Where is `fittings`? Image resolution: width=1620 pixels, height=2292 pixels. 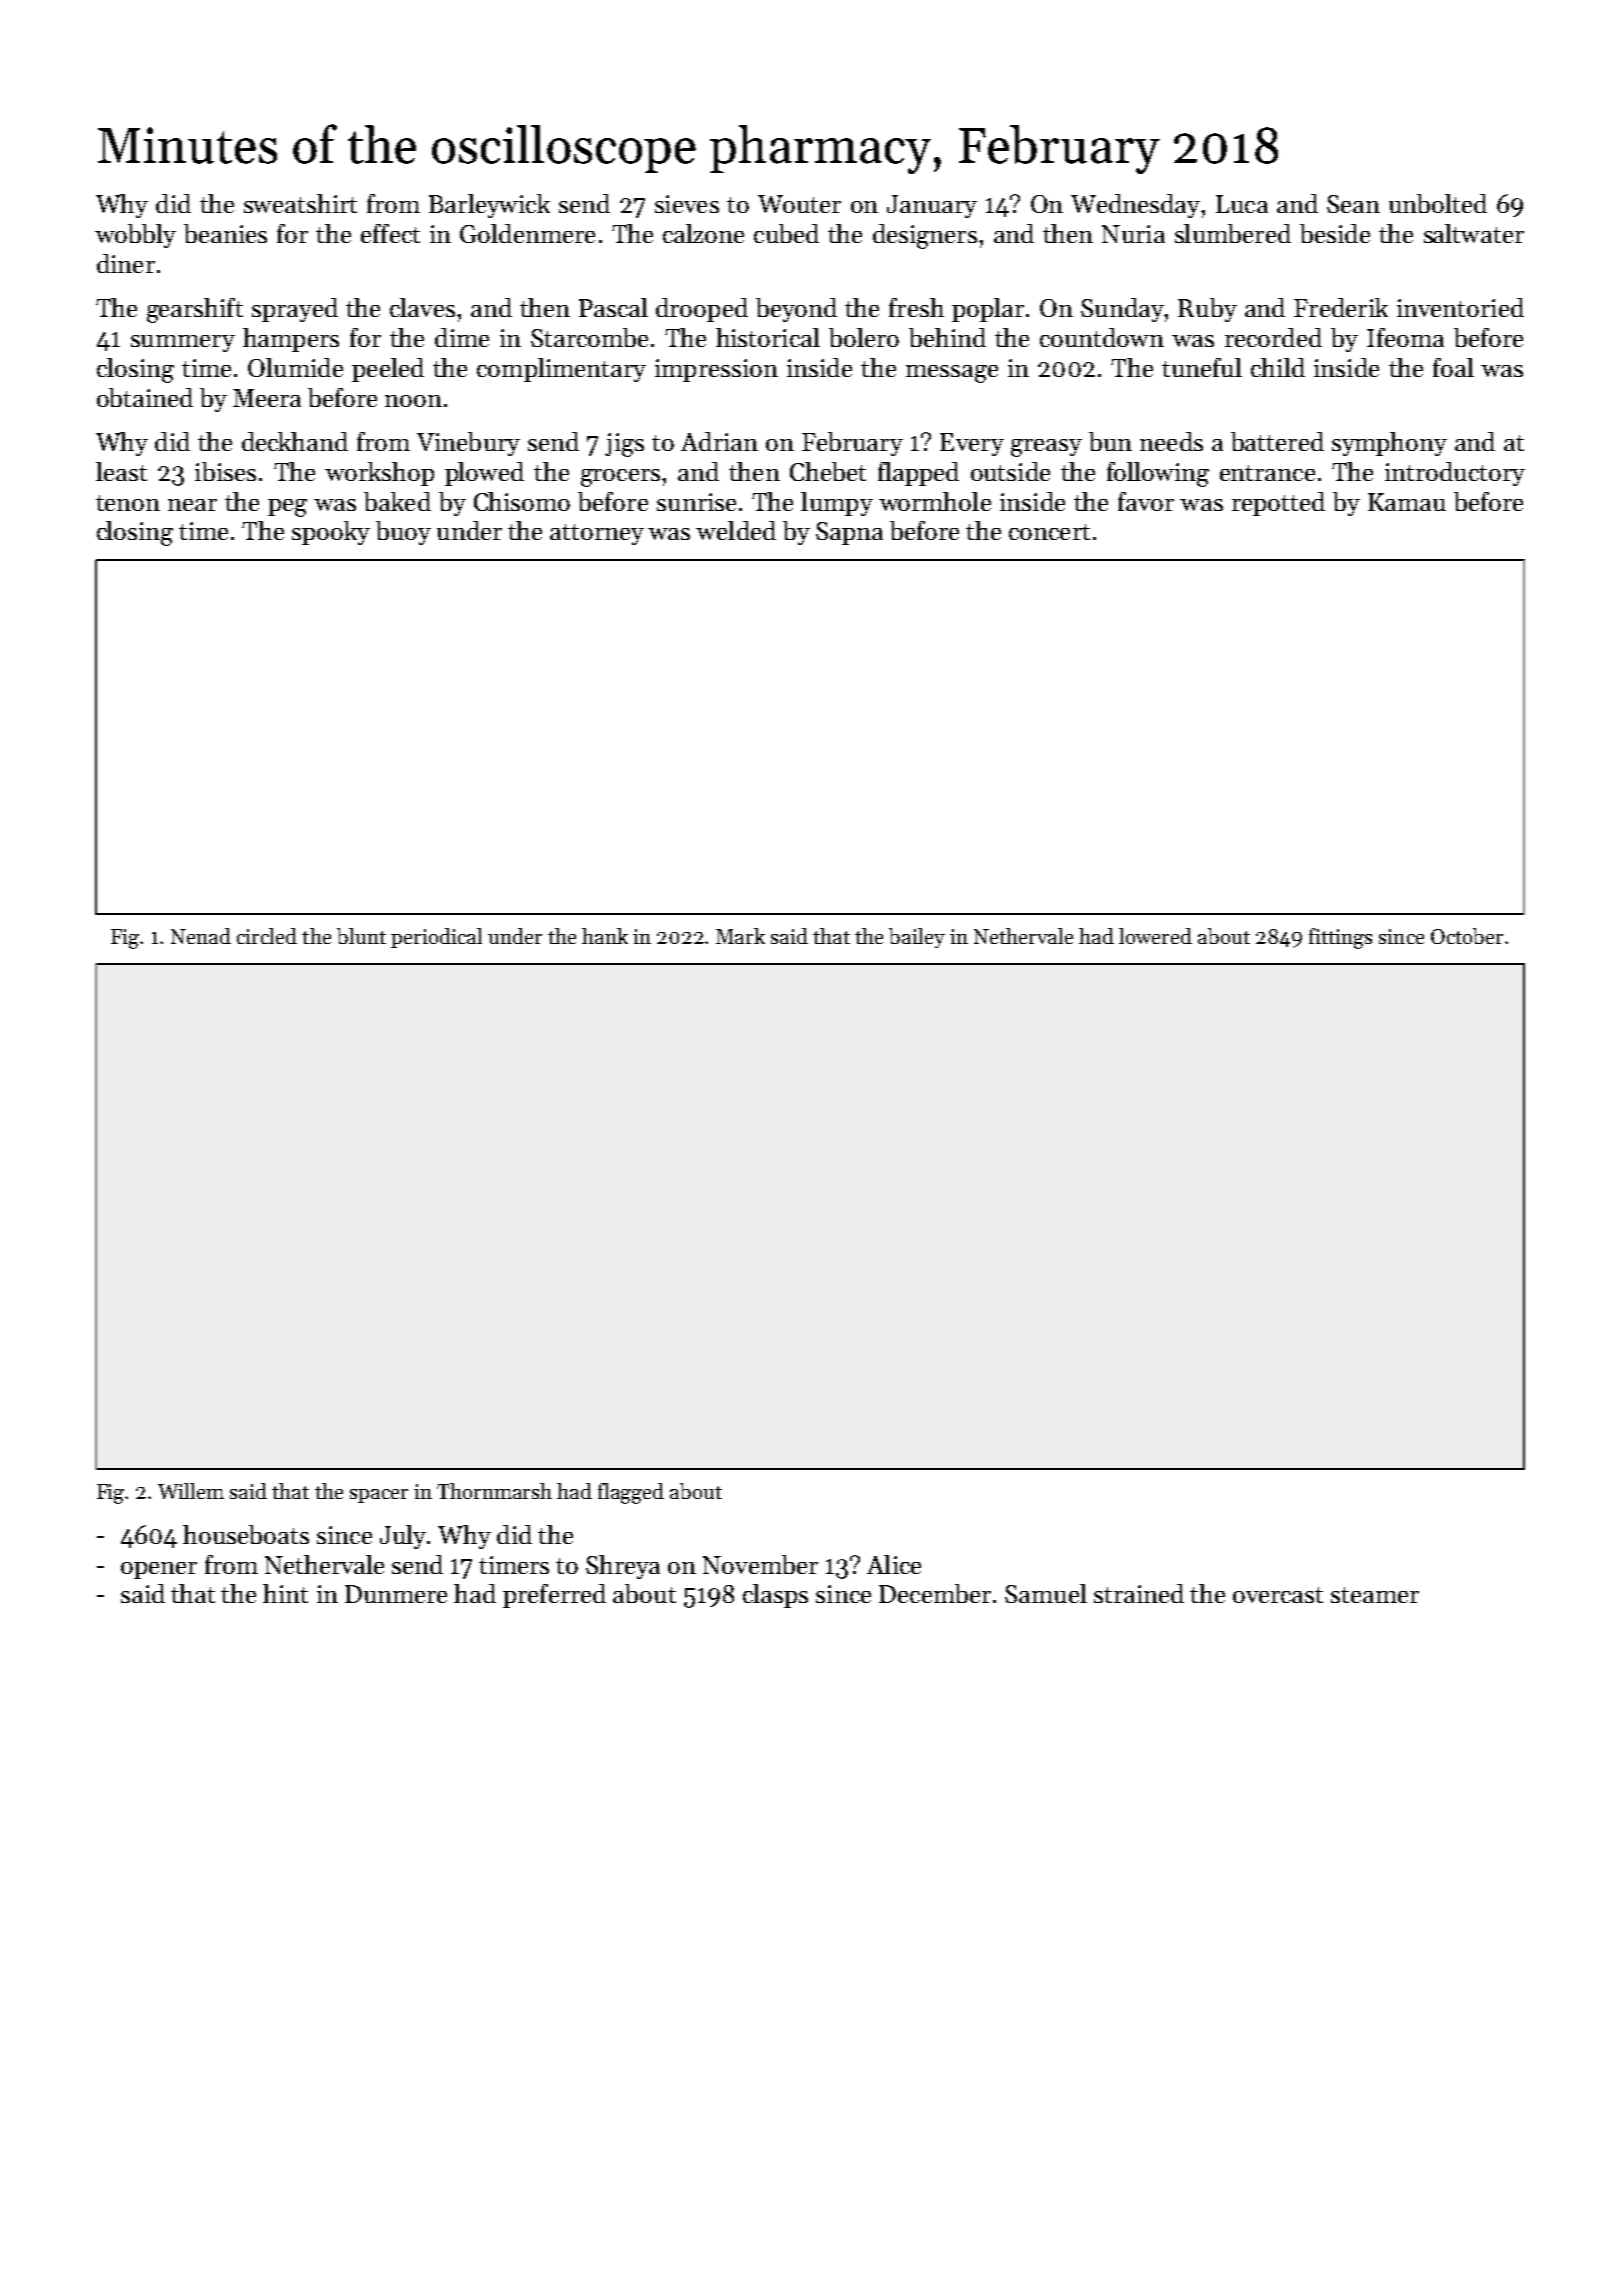 fittings is located at coordinates (1340, 938).
